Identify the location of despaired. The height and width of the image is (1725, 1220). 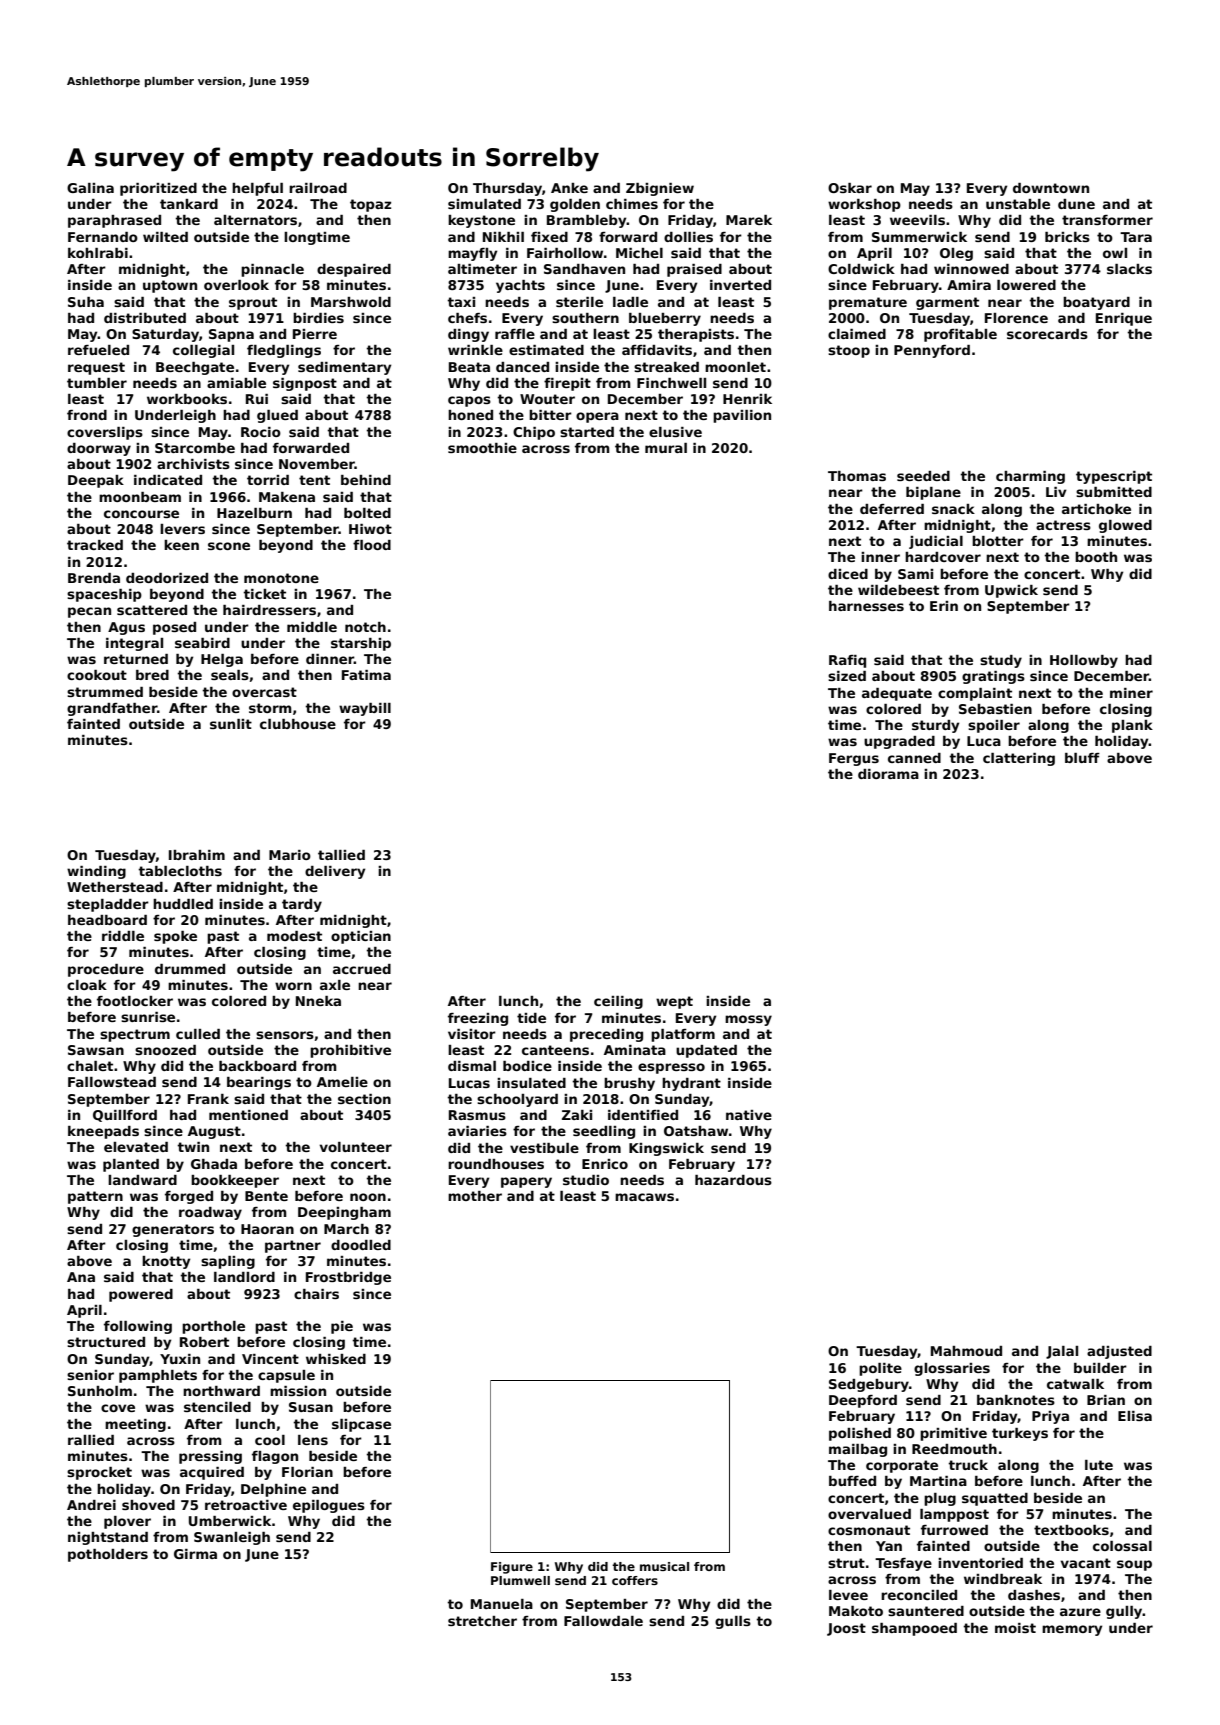
(354, 270).
